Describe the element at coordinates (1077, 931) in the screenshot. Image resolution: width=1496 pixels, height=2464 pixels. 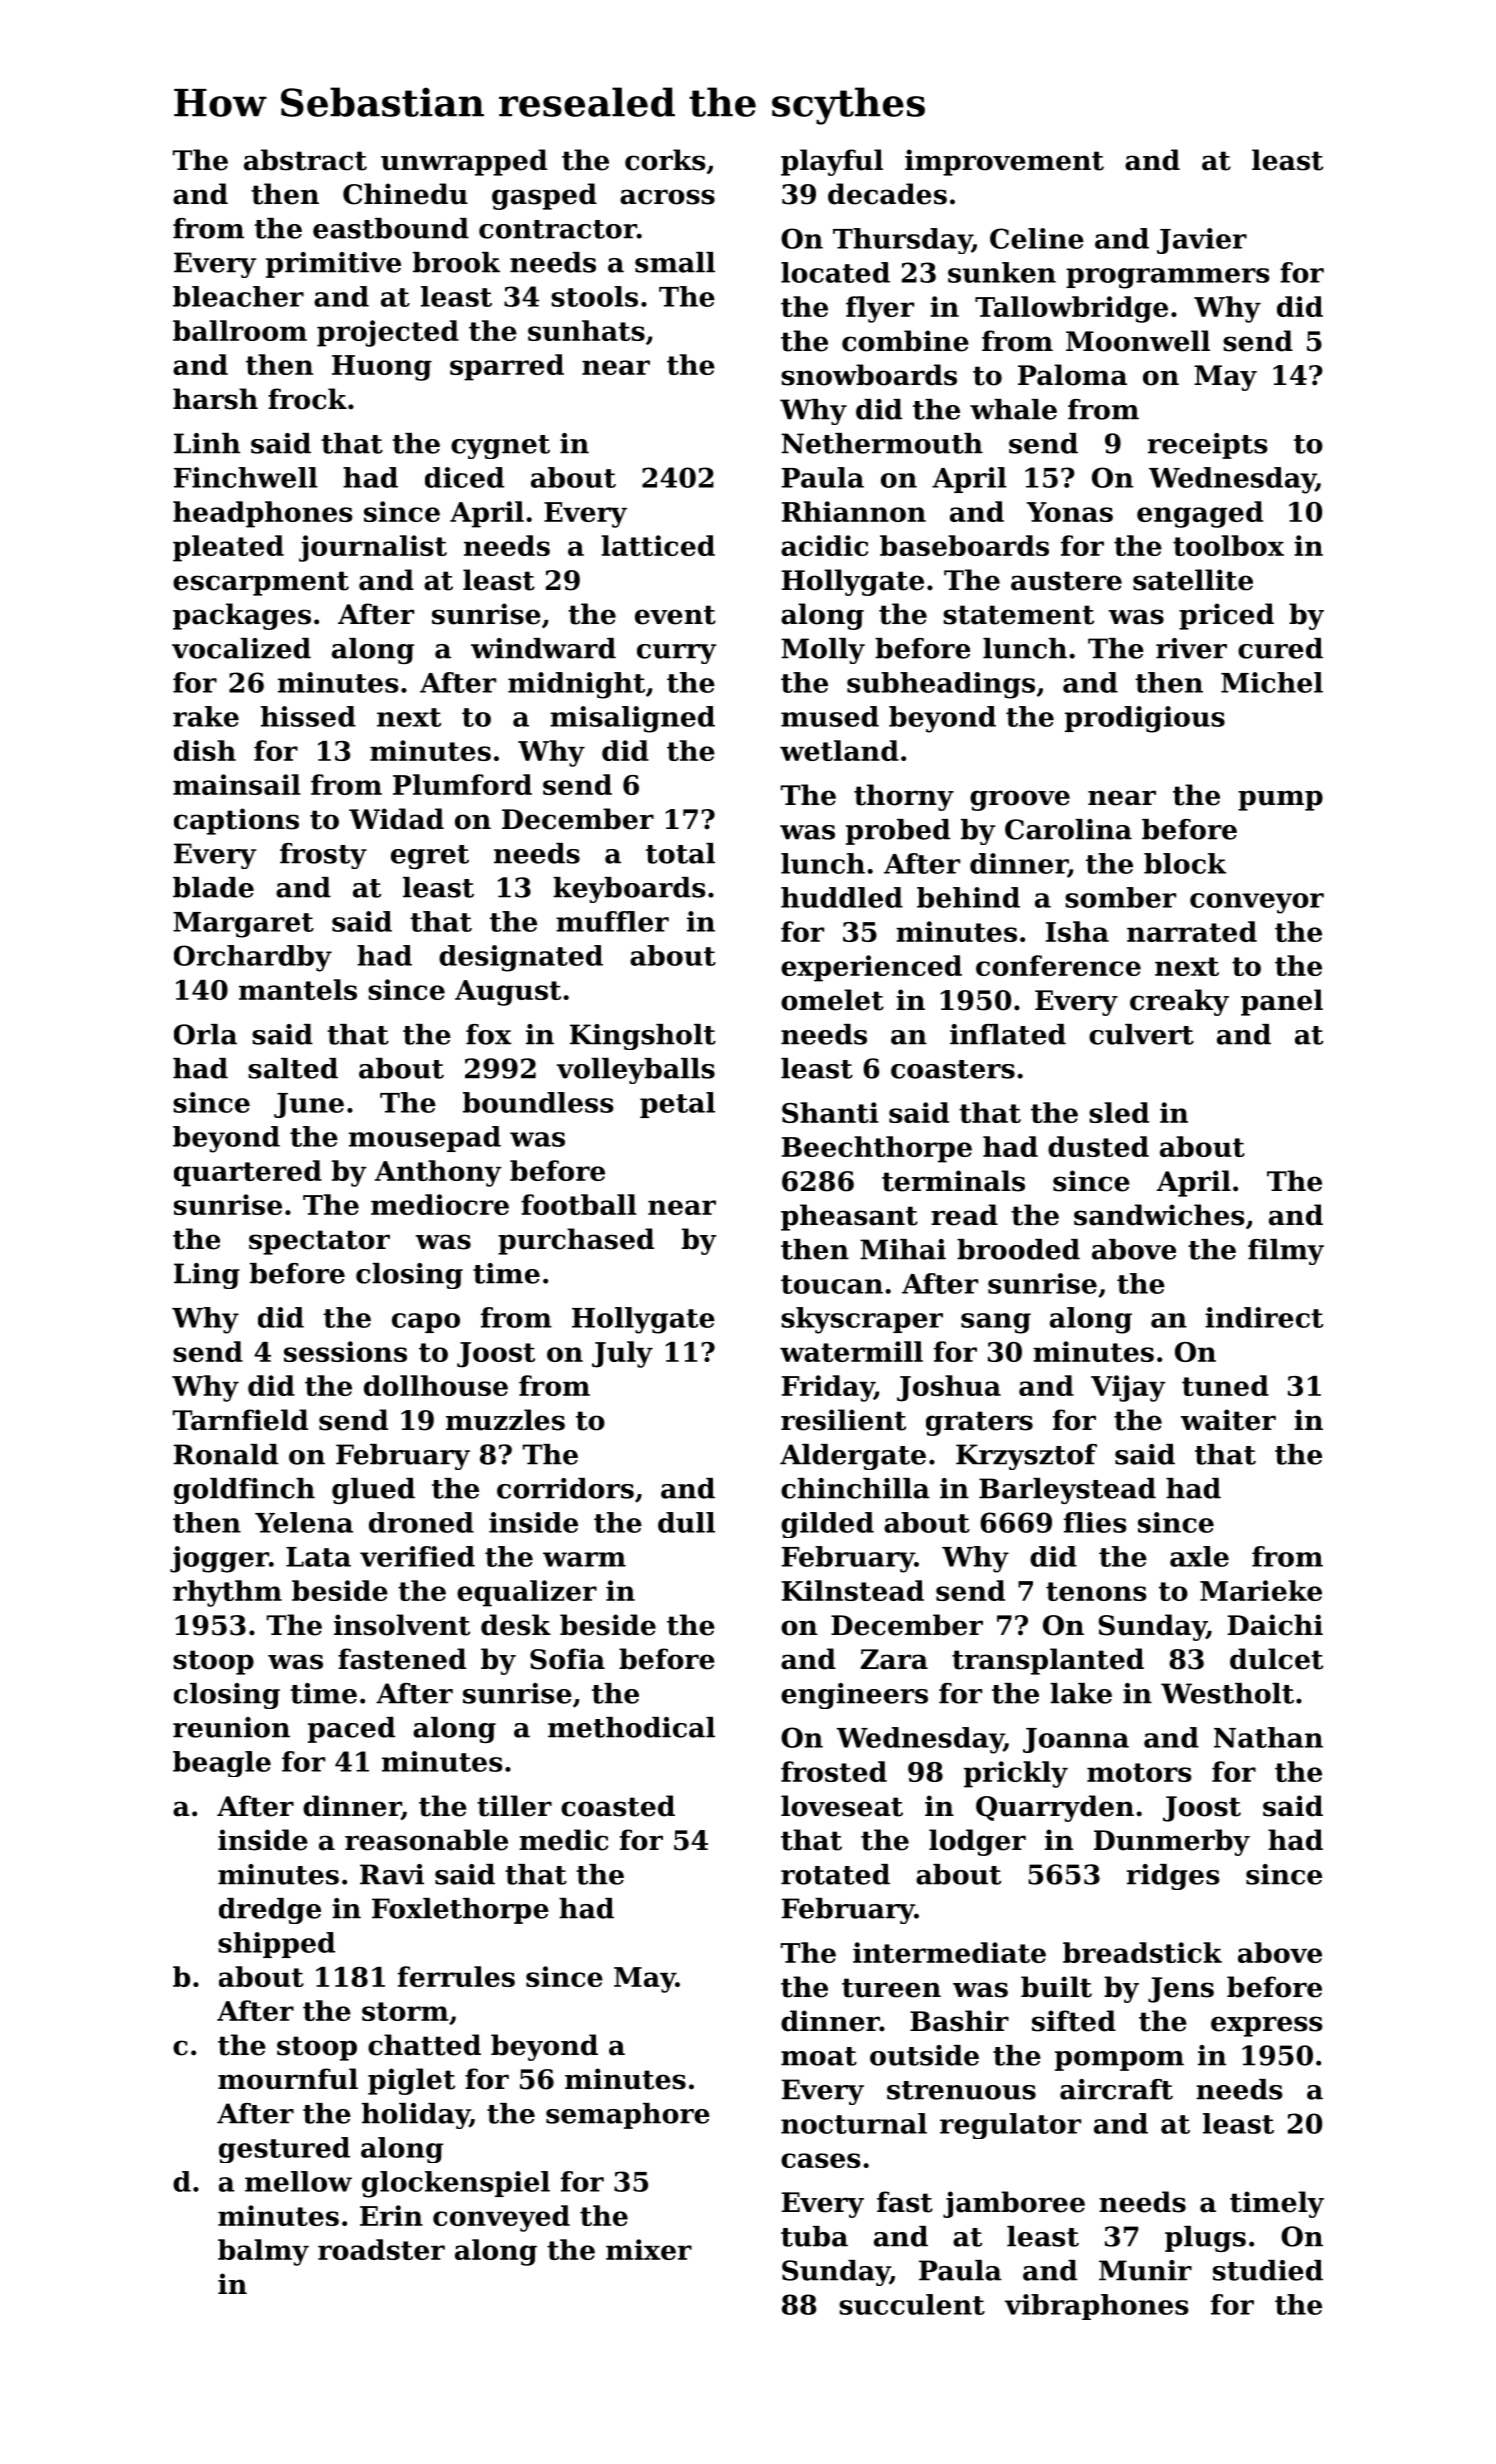
I see `Isha` at that location.
